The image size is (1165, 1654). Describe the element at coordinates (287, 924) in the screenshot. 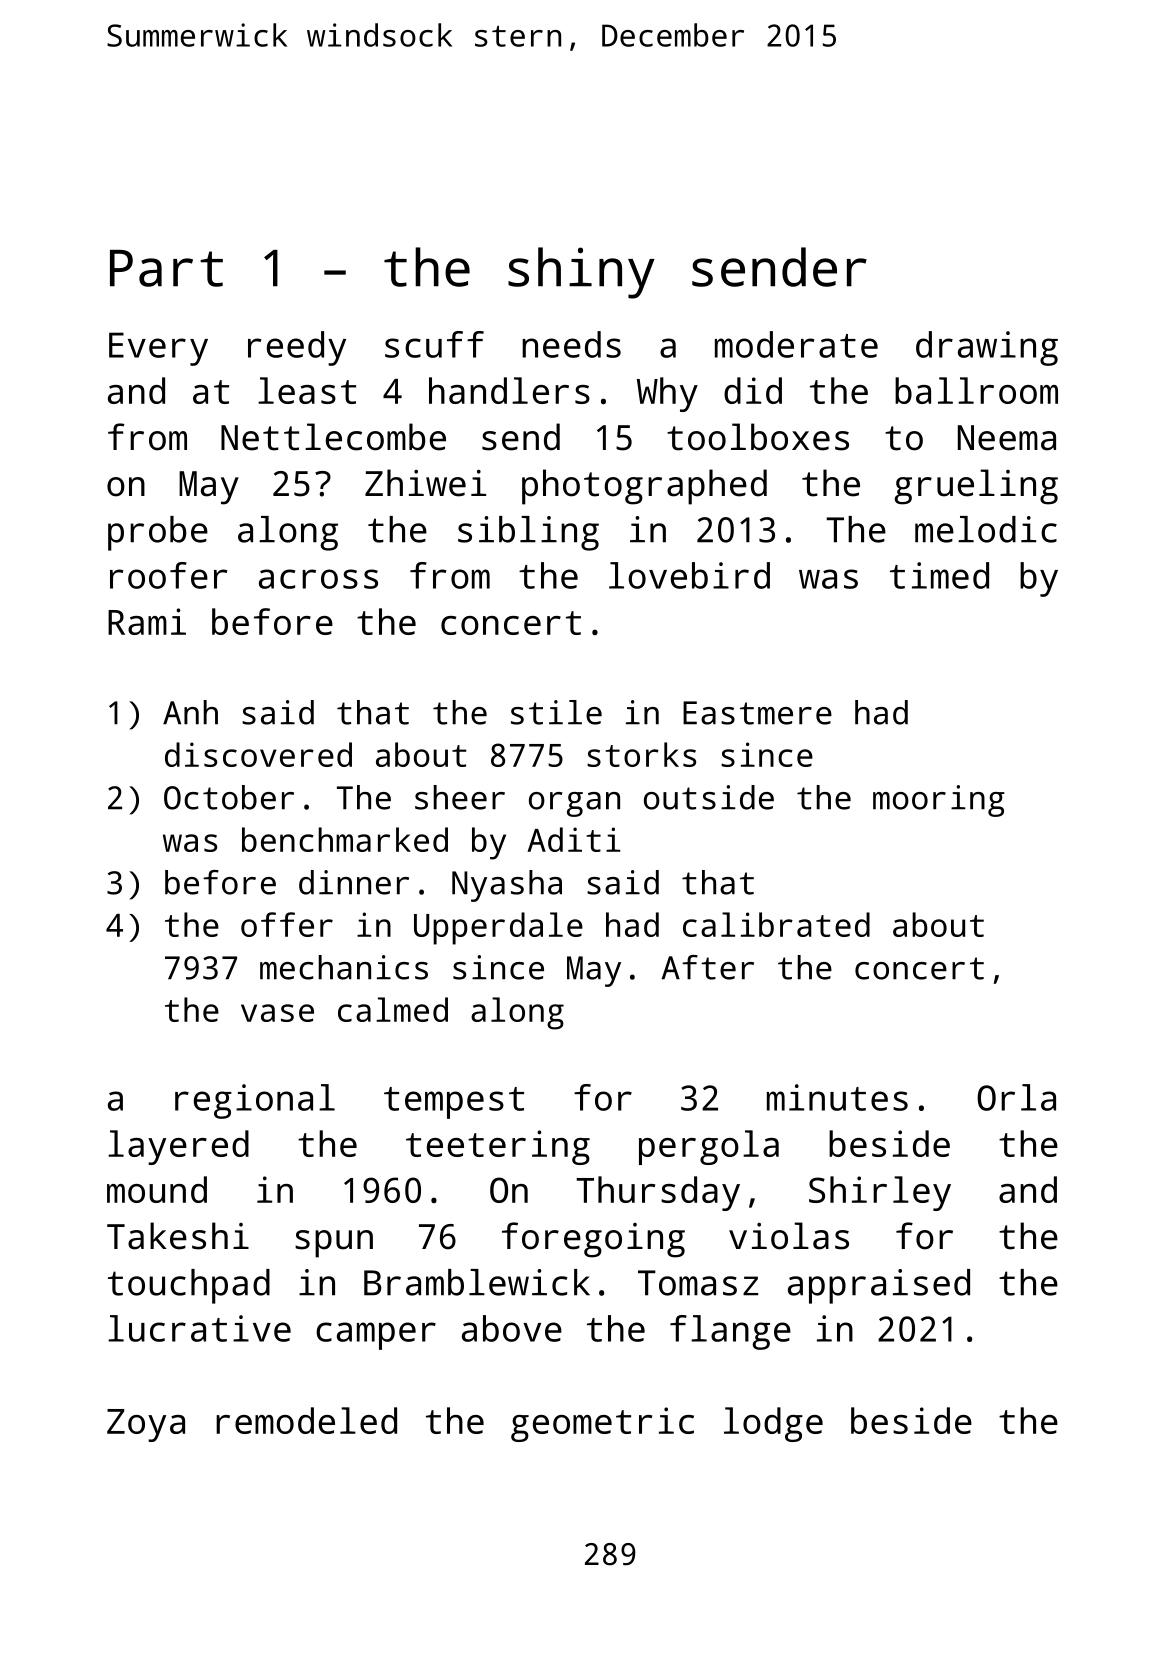

I see `offer` at that location.
